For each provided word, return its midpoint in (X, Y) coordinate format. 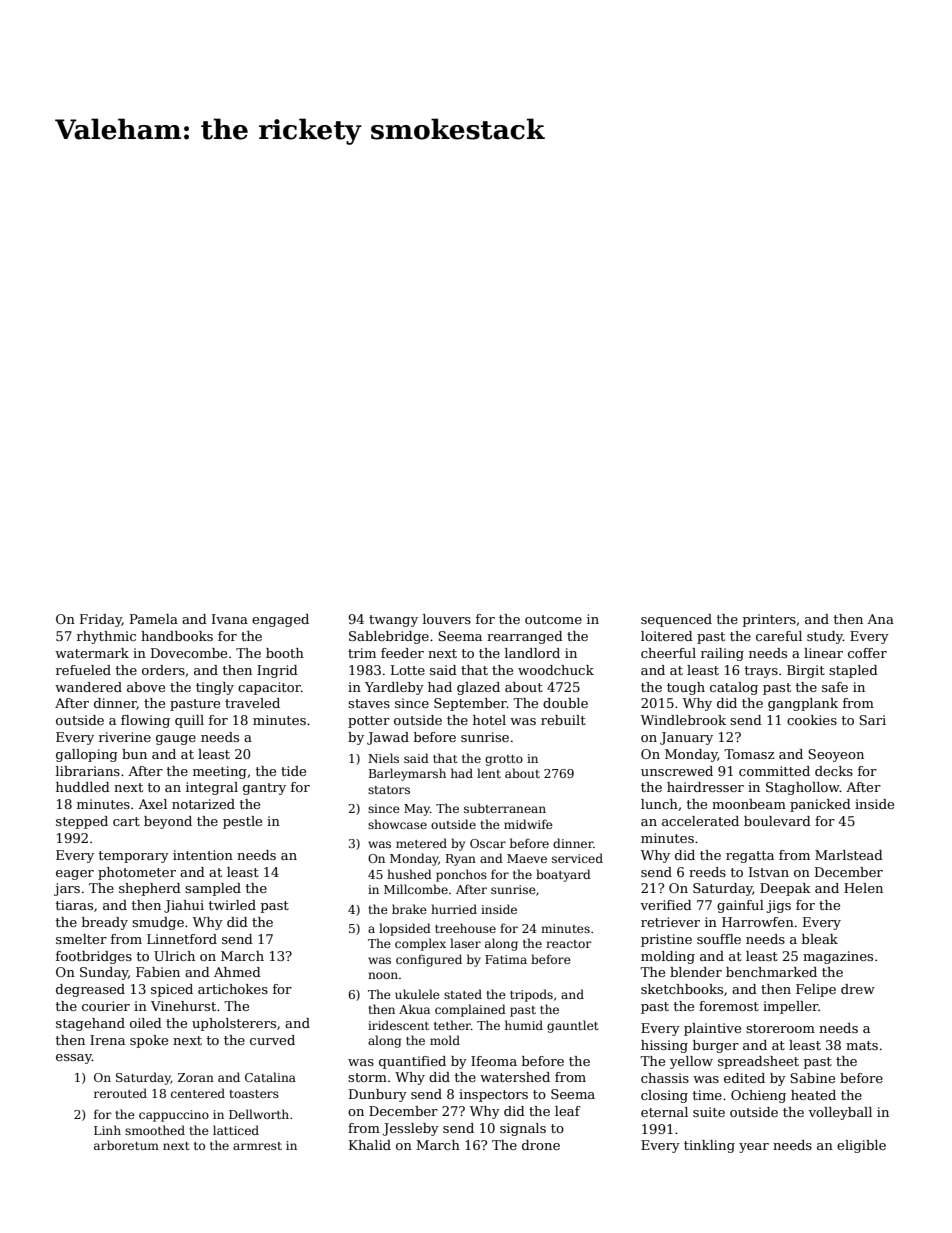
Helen (863, 888)
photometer (137, 873)
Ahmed (237, 972)
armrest (257, 1146)
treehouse (465, 928)
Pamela (154, 619)
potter (369, 722)
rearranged (525, 637)
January (686, 738)
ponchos (461, 875)
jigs (778, 906)
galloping (87, 755)
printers (769, 620)
